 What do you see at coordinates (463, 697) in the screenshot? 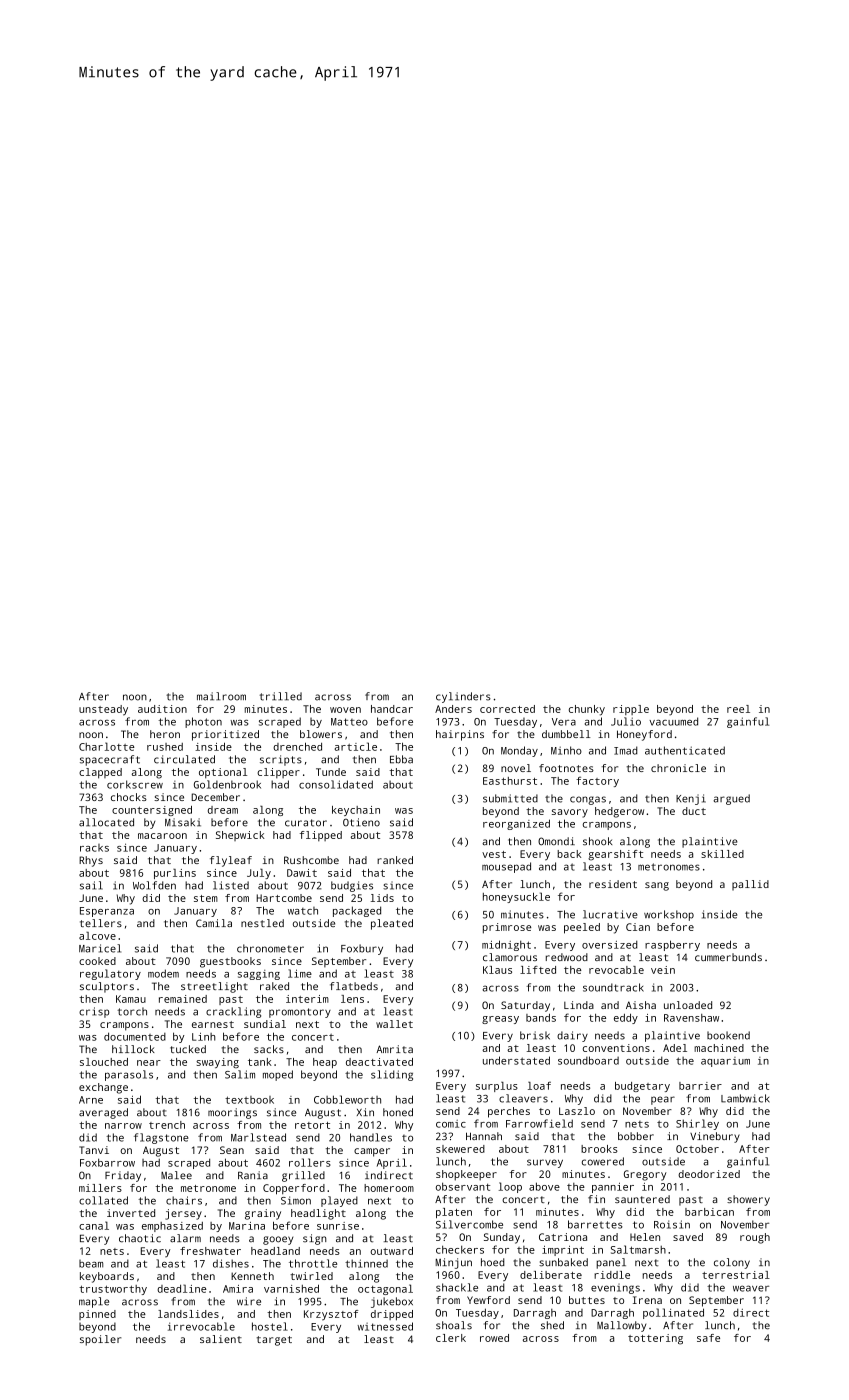
I see `cylinders` at bounding box center [463, 697].
